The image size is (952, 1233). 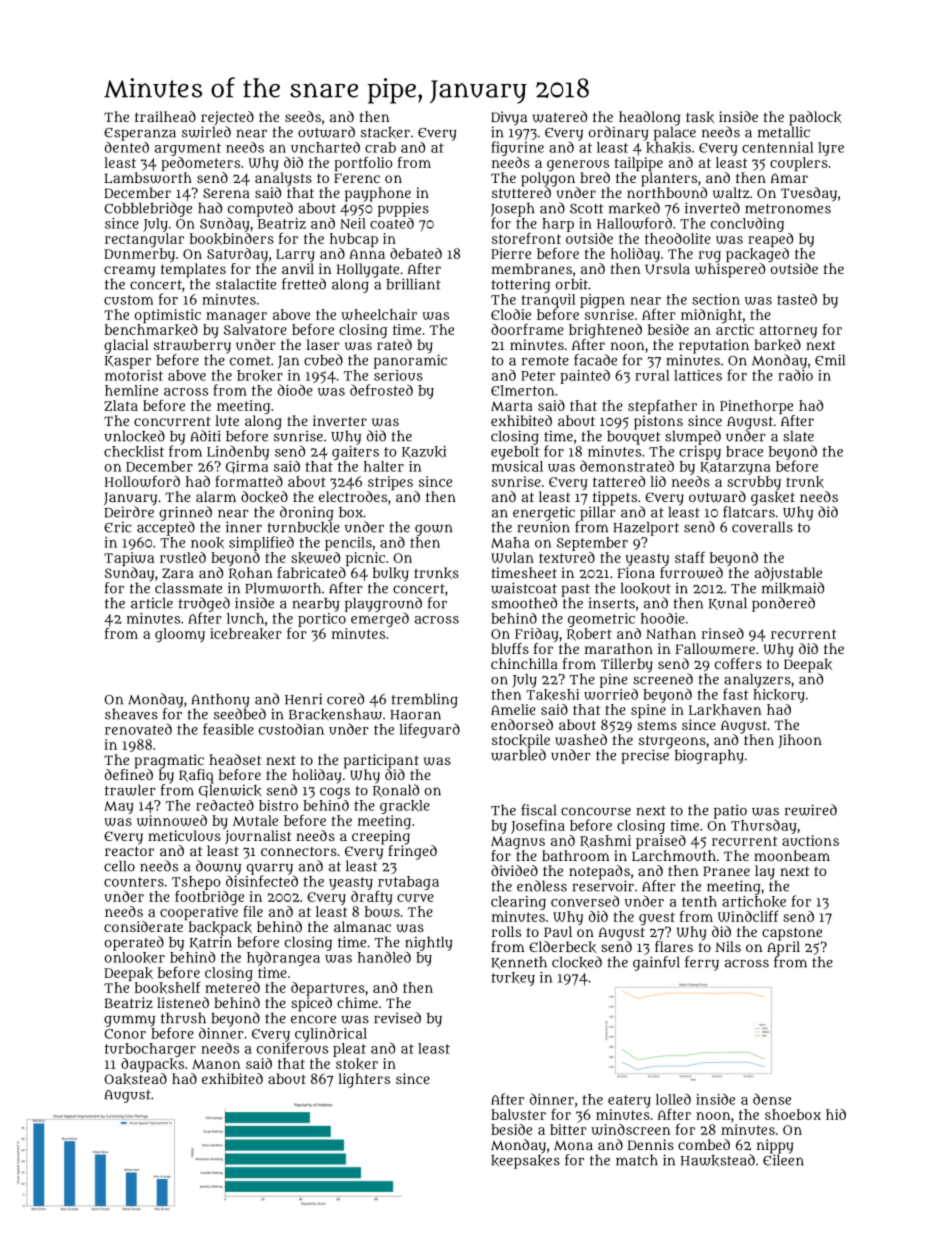 What do you see at coordinates (518, 755) in the document?
I see `warbled` at bounding box center [518, 755].
